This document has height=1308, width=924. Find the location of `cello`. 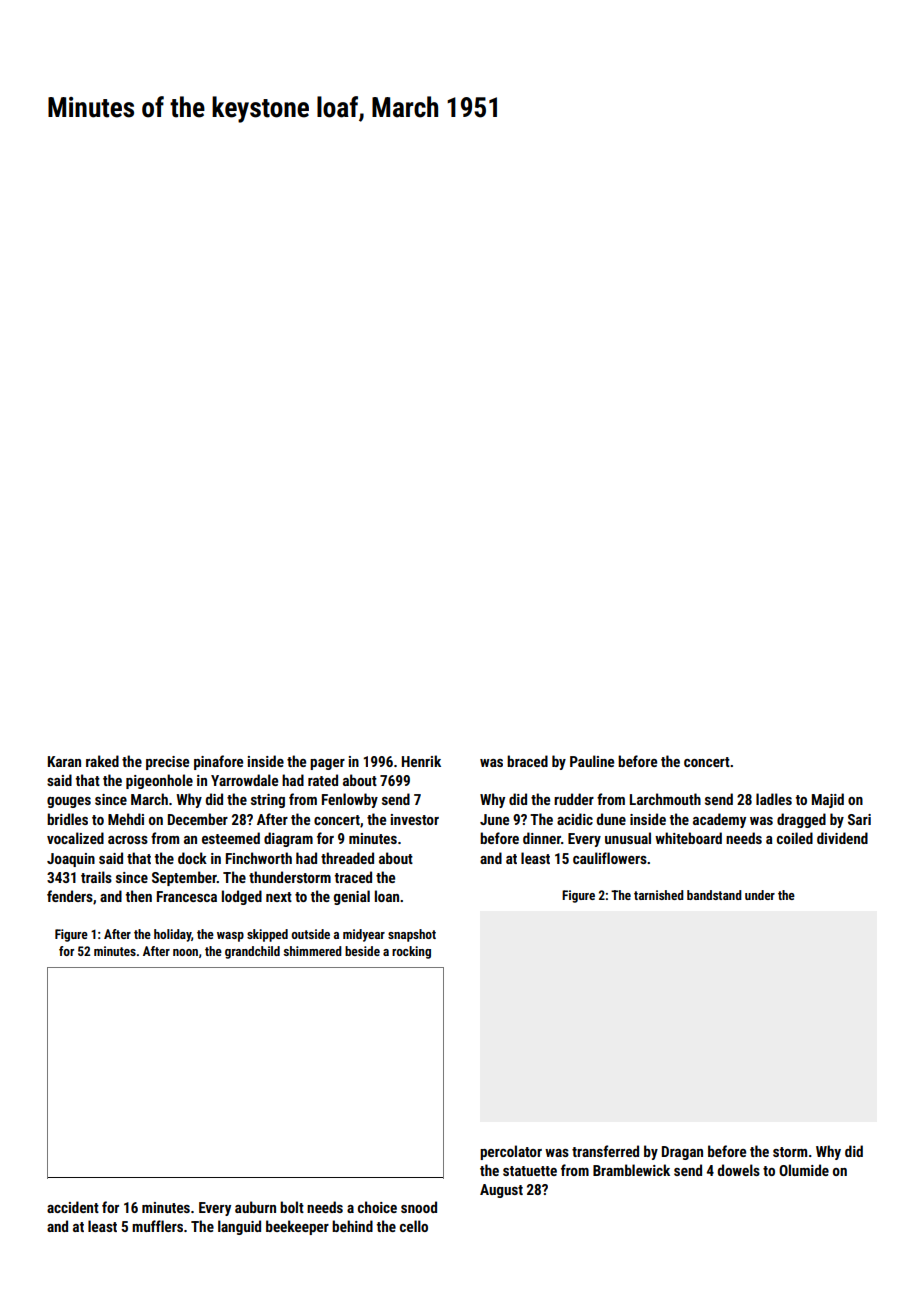

cello is located at coordinates (414, 1226).
